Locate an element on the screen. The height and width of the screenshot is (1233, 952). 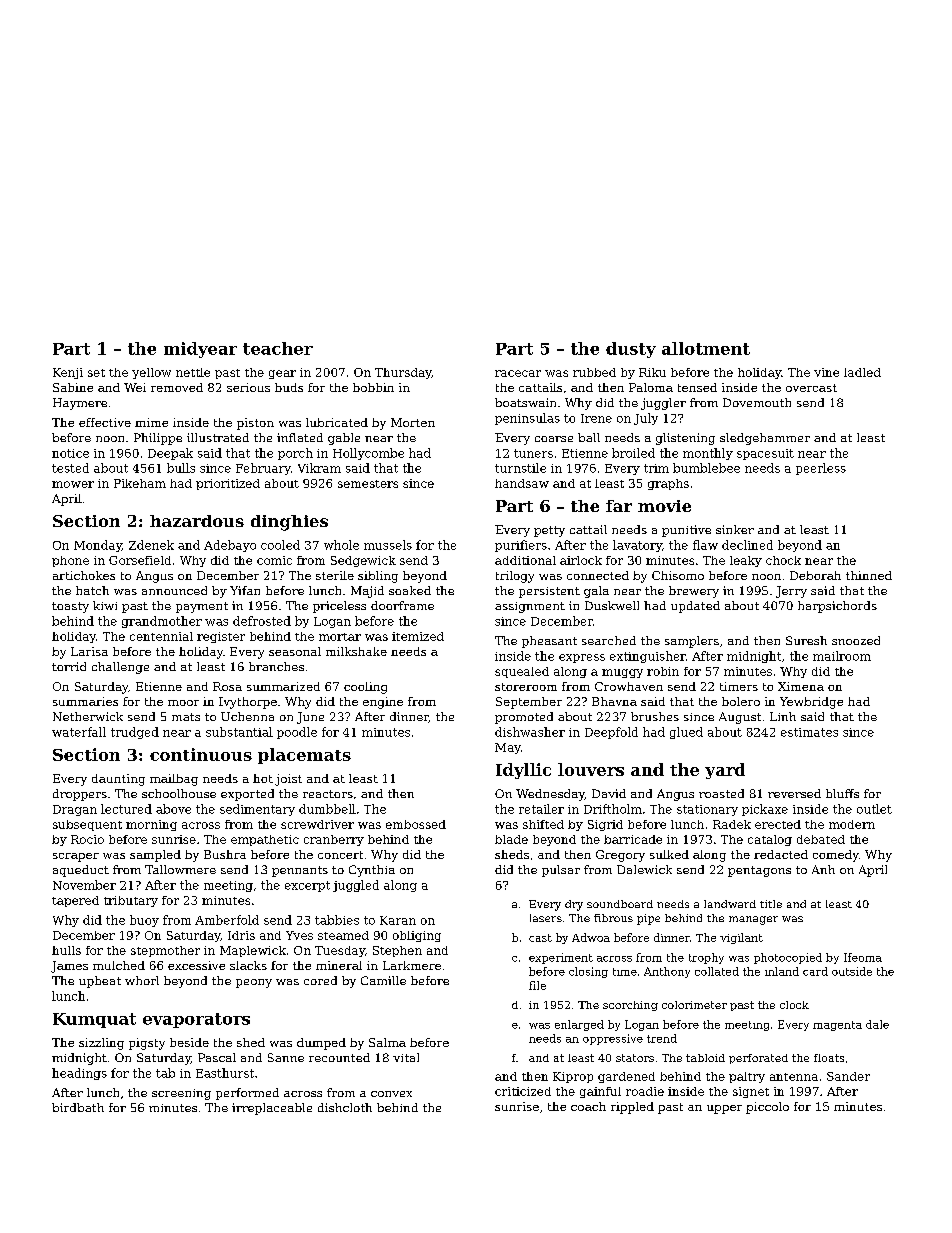
express is located at coordinates (582, 658).
